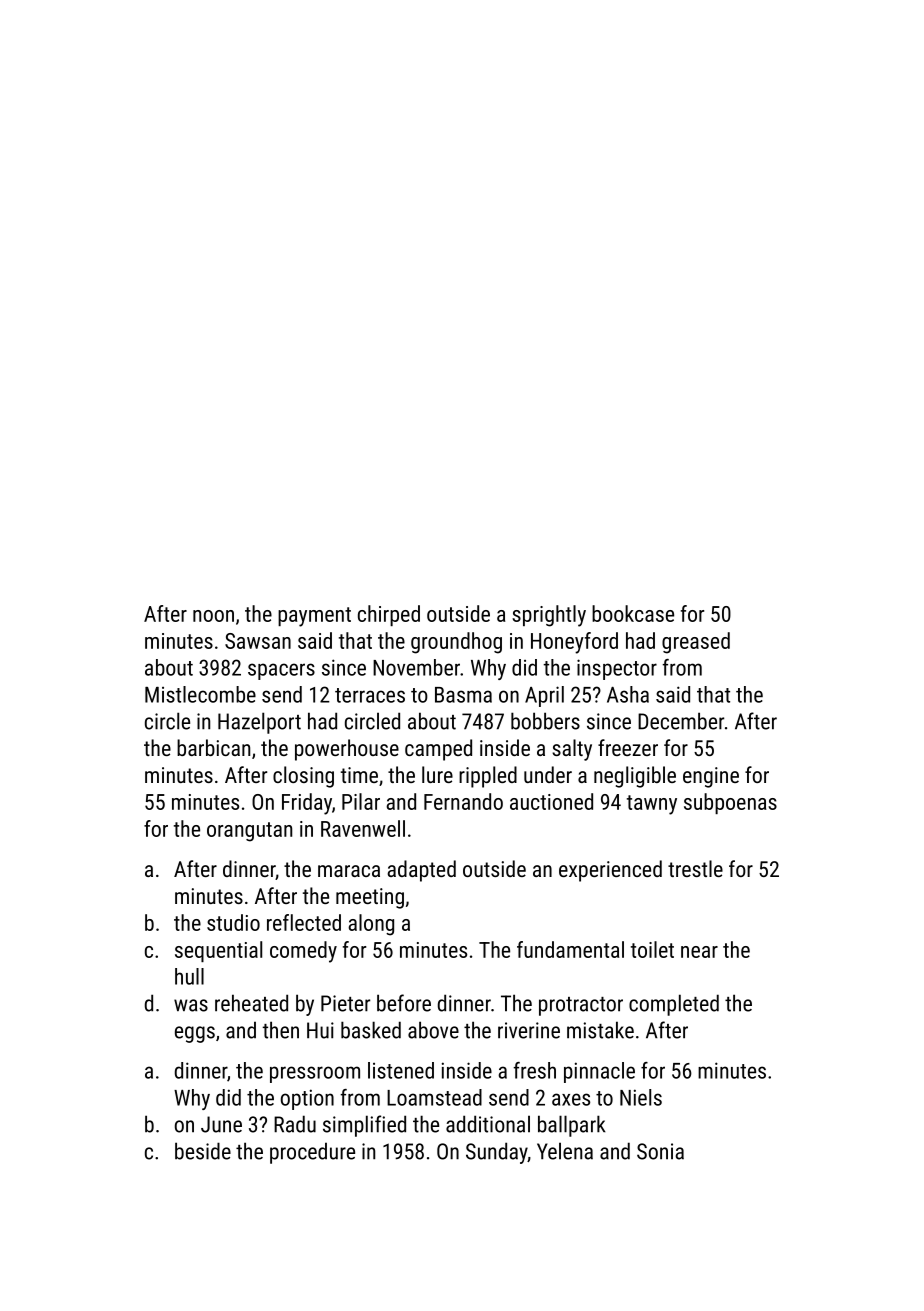  What do you see at coordinates (213, 747) in the screenshot?
I see `barbican` at bounding box center [213, 747].
